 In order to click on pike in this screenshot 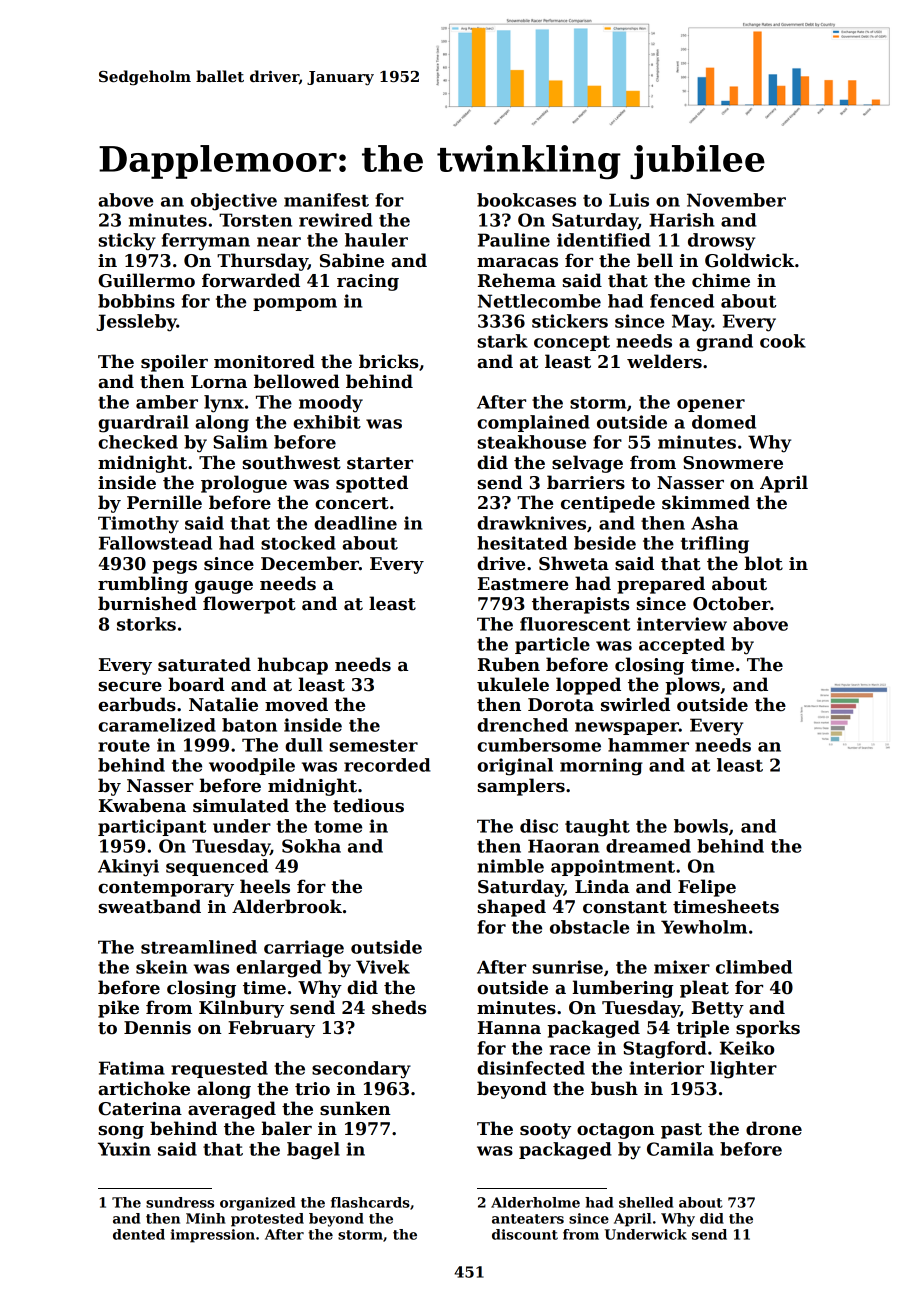, I will do `click(118, 1009)`.
